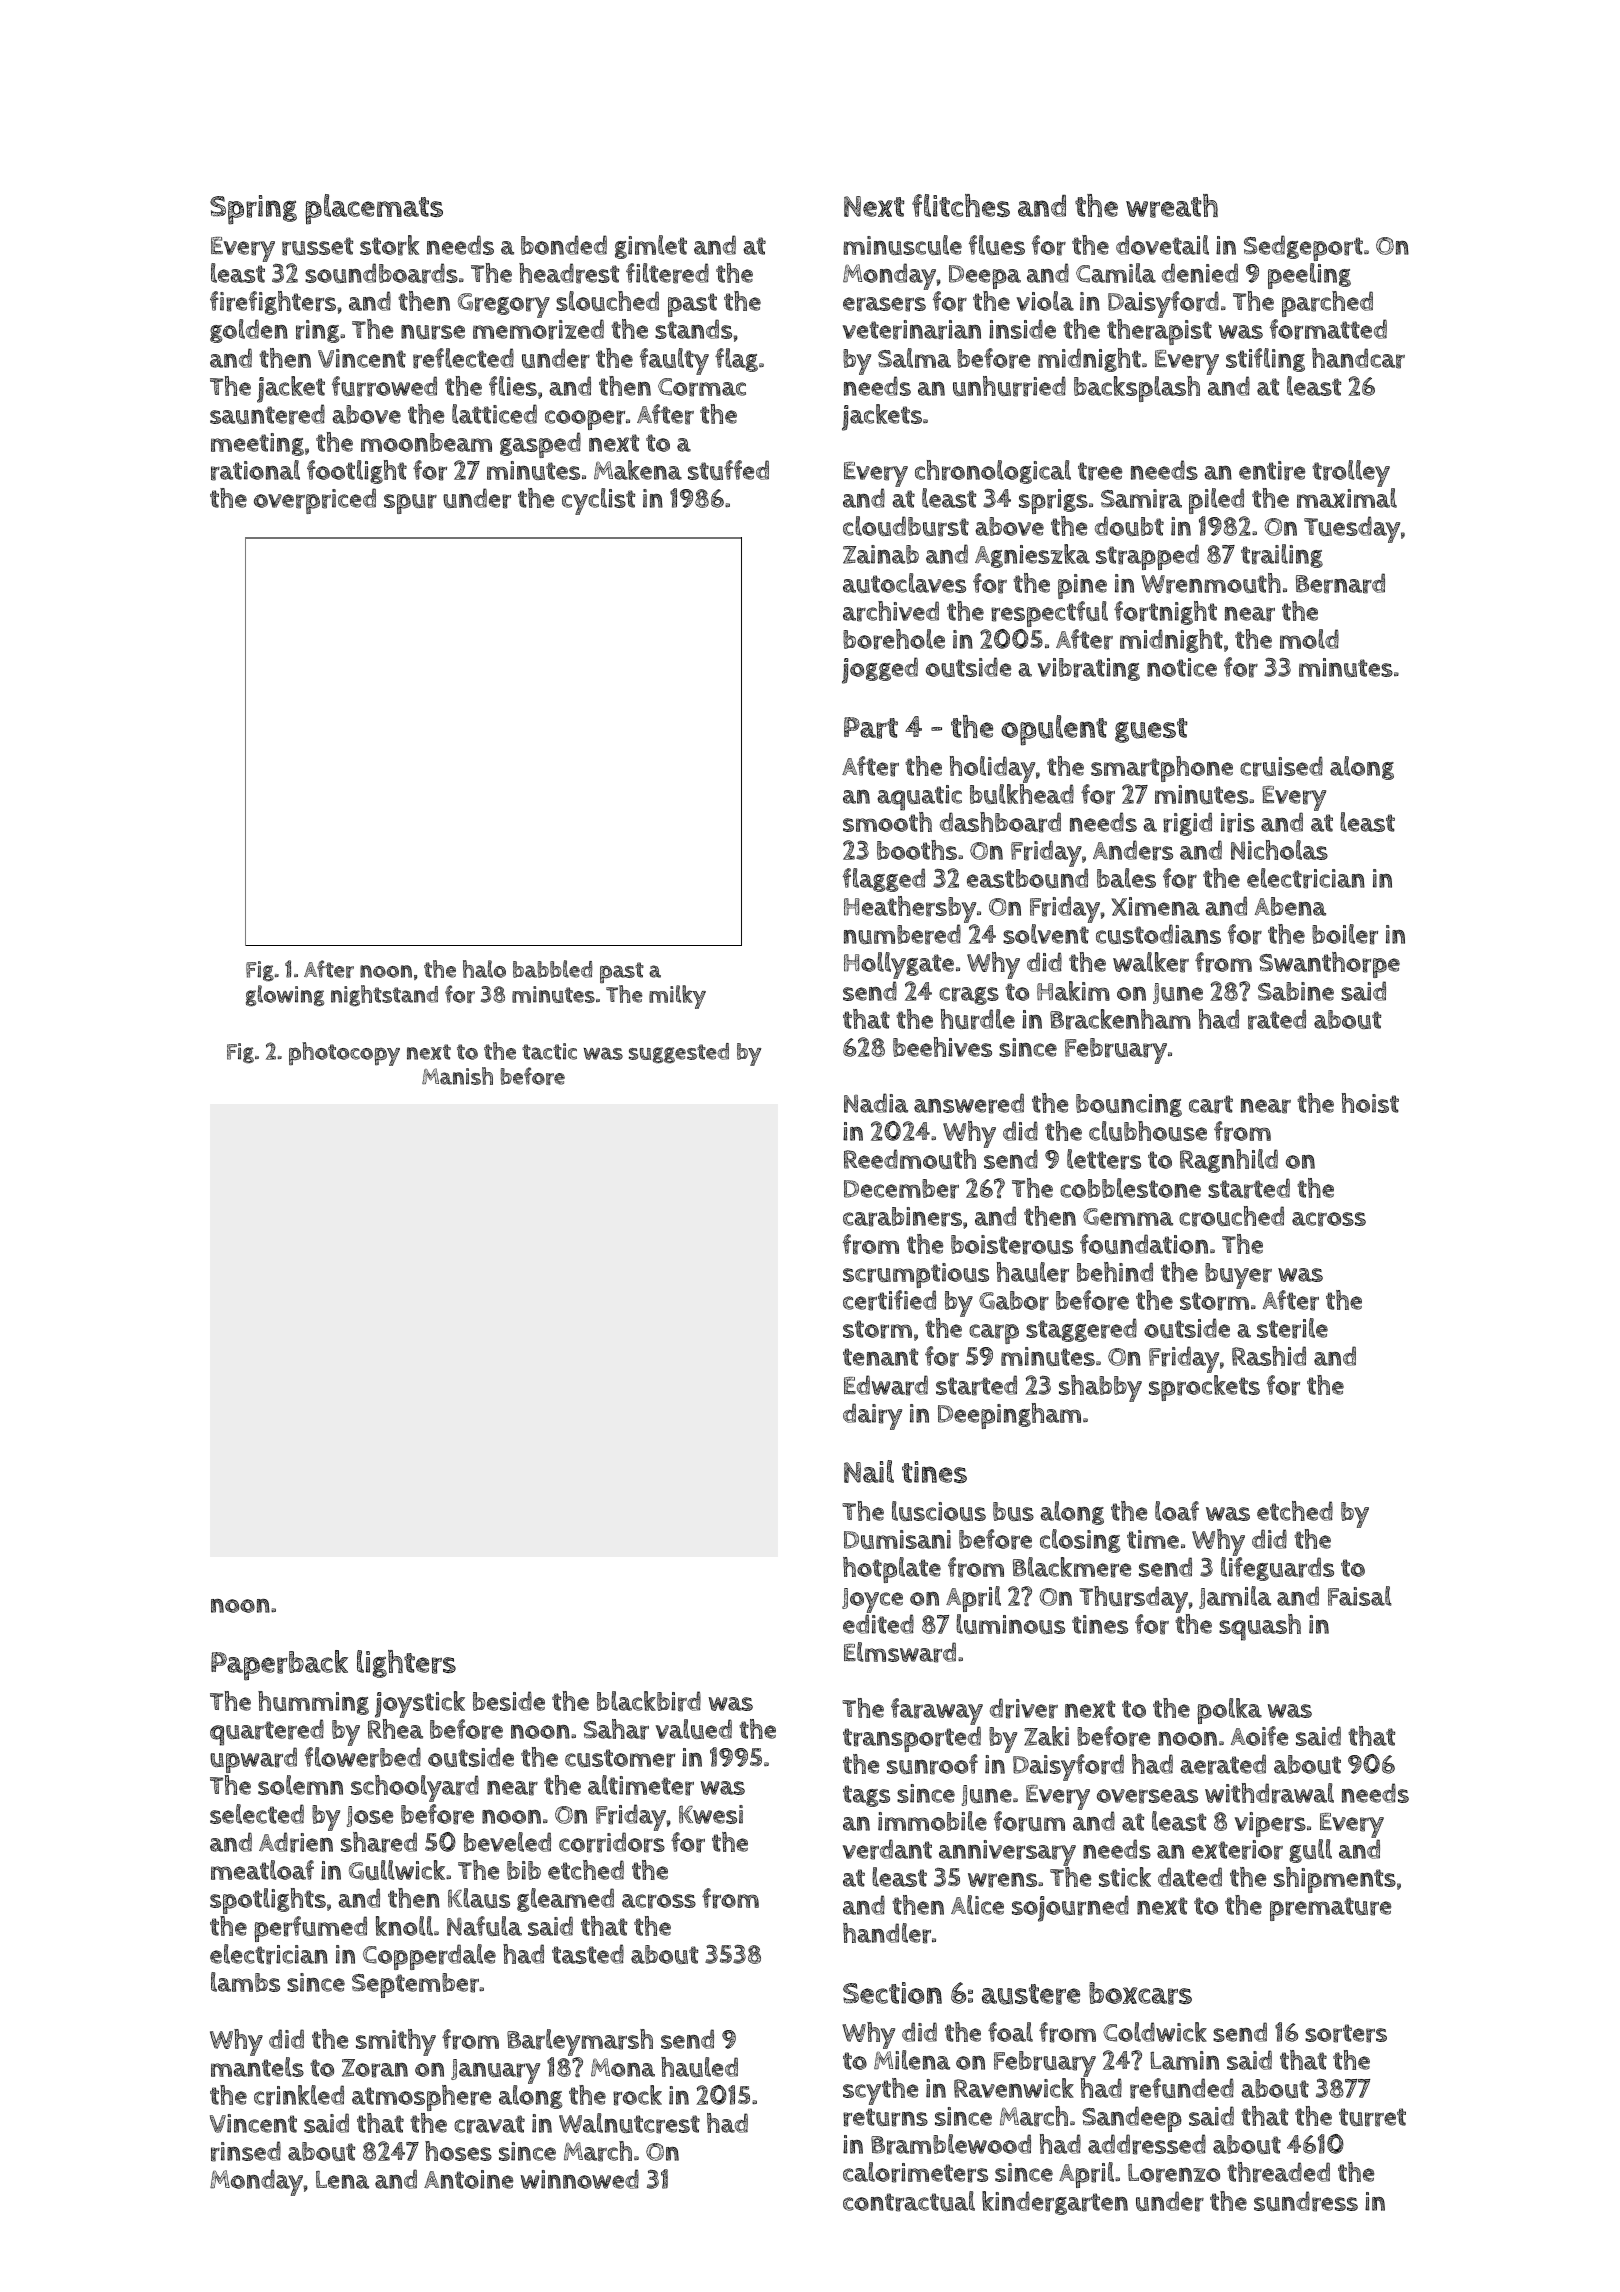 This screenshot has width=1620, height=2292. Describe the element at coordinates (1259, 1736) in the screenshot. I see `Aoife` at that location.
